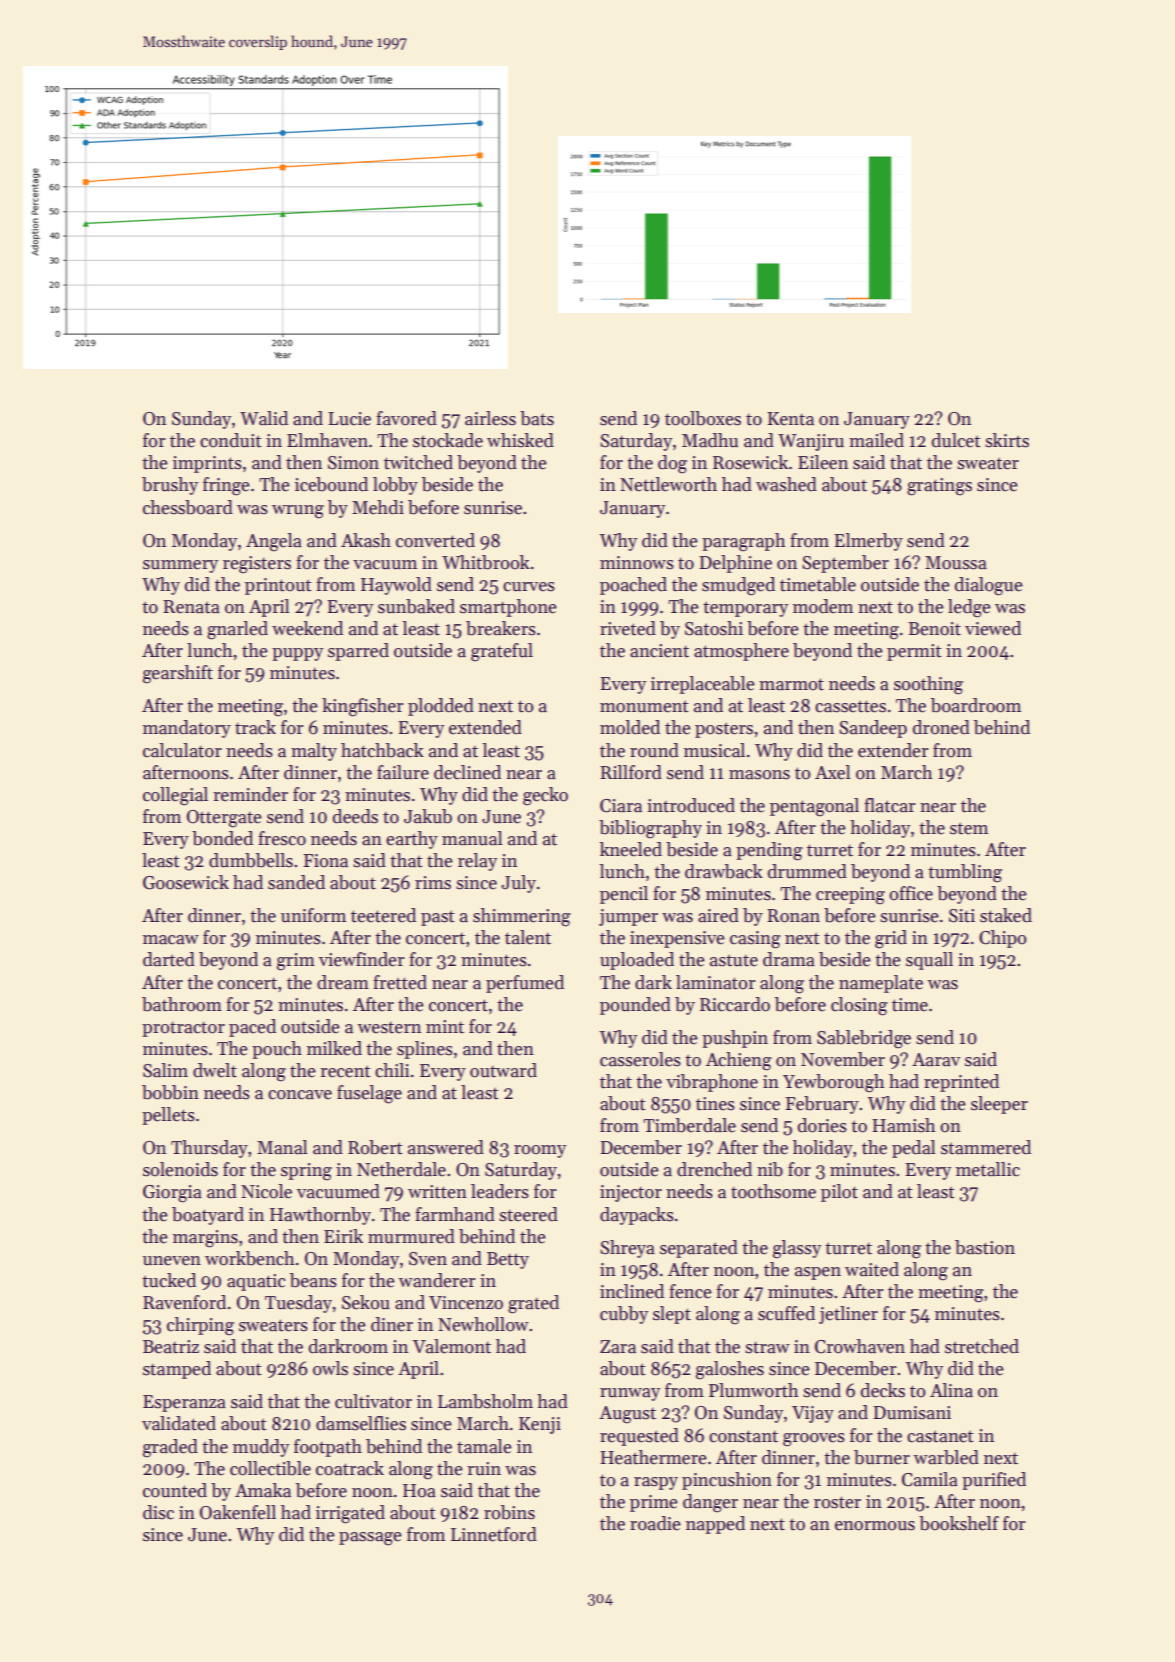 This screenshot has height=1662, width=1175. What do you see at coordinates (807, 871) in the screenshot?
I see `drummed` at bounding box center [807, 871].
